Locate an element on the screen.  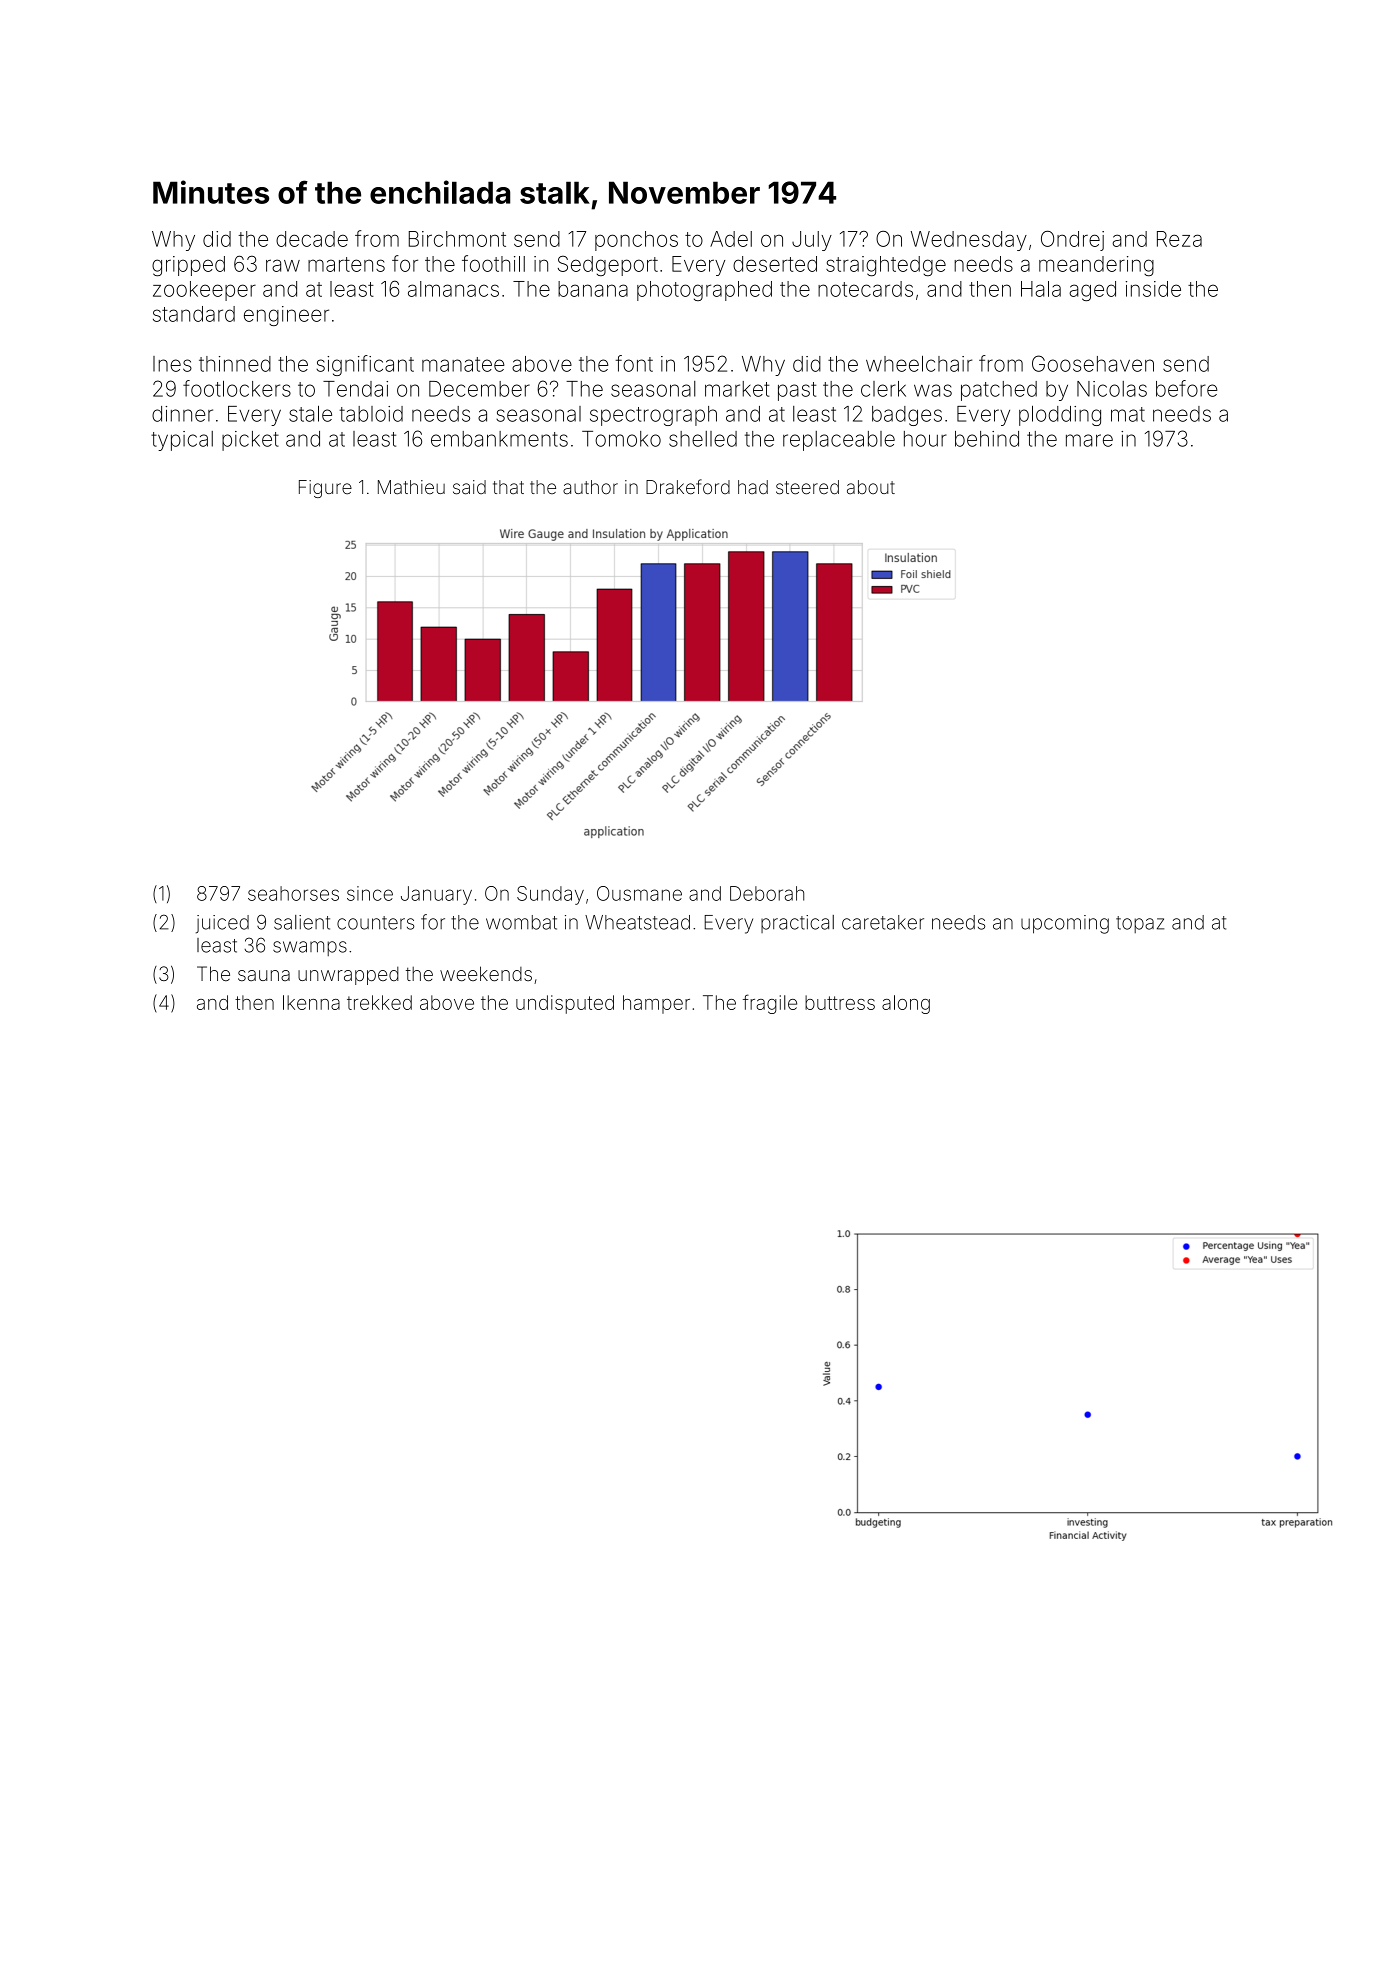
Wheatstead is located at coordinates (637, 922).
